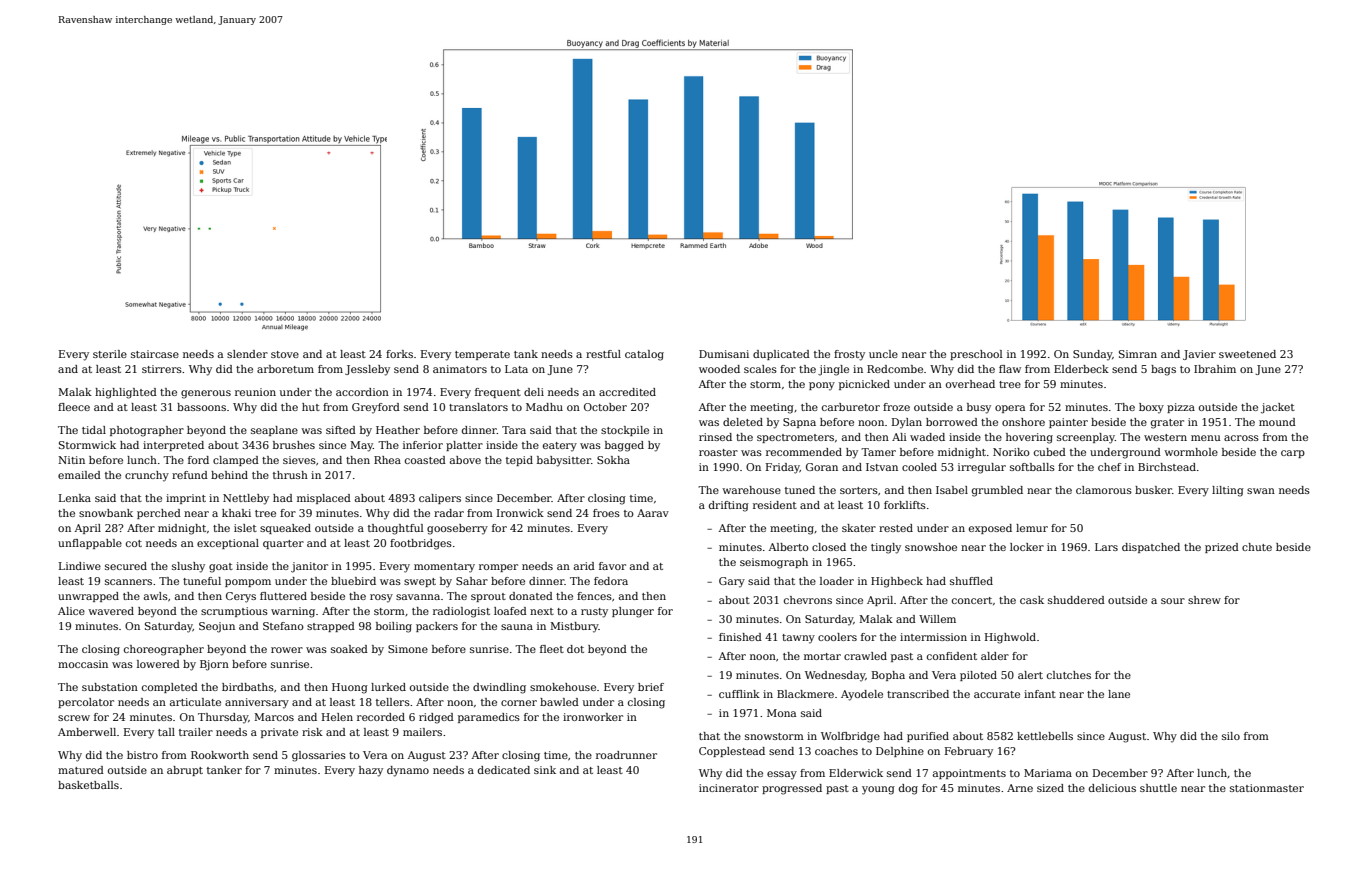  What do you see at coordinates (353, 581) in the screenshot?
I see `bluebird` at bounding box center [353, 581].
